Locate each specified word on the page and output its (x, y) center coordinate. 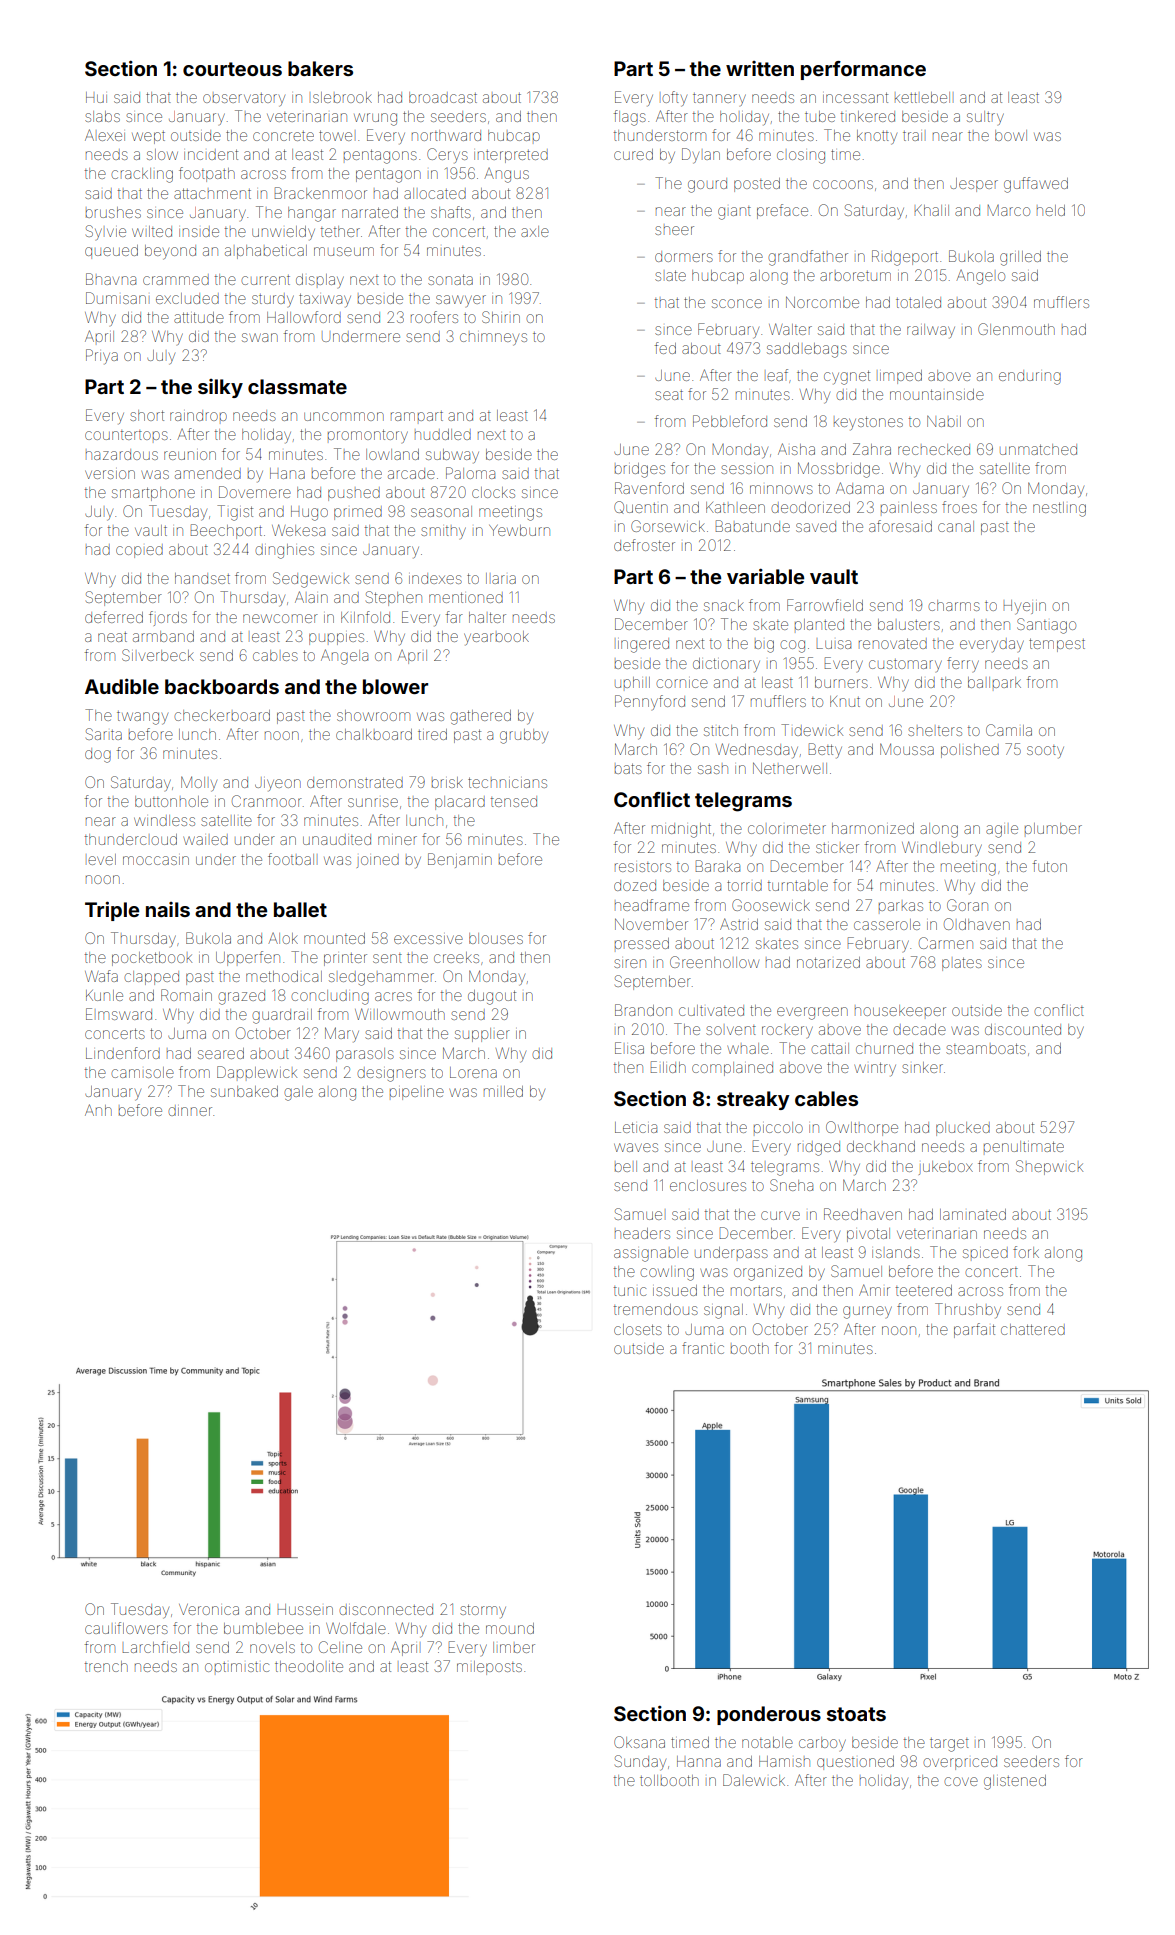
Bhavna (111, 279)
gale (298, 1093)
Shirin (501, 317)
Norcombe (822, 302)
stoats (856, 1714)
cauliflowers (126, 1628)
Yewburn (519, 530)
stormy (483, 1611)
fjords (168, 618)
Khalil (931, 210)
